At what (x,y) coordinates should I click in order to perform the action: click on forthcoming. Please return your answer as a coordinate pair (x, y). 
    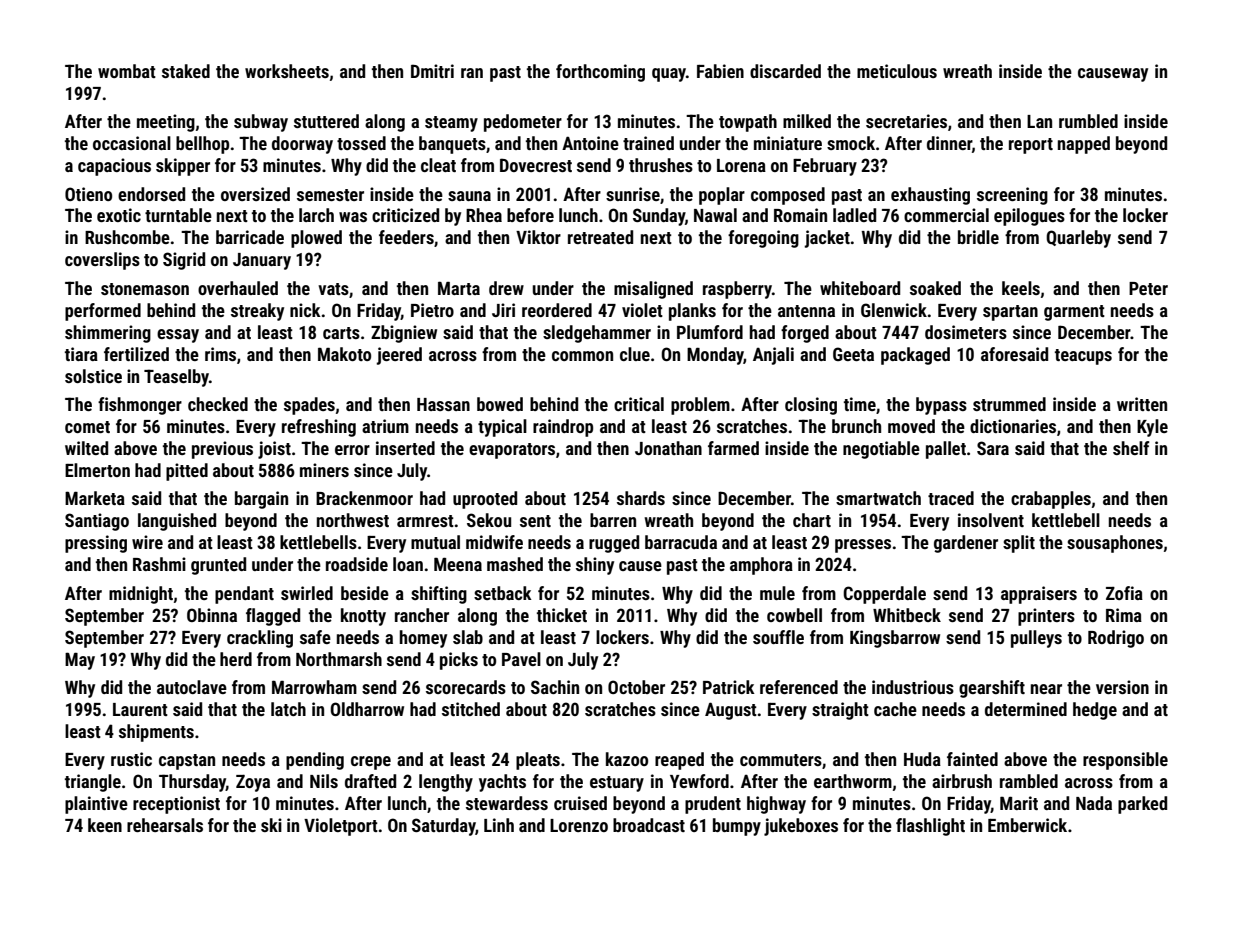
    Looking at the image, I should click on (600, 73).
